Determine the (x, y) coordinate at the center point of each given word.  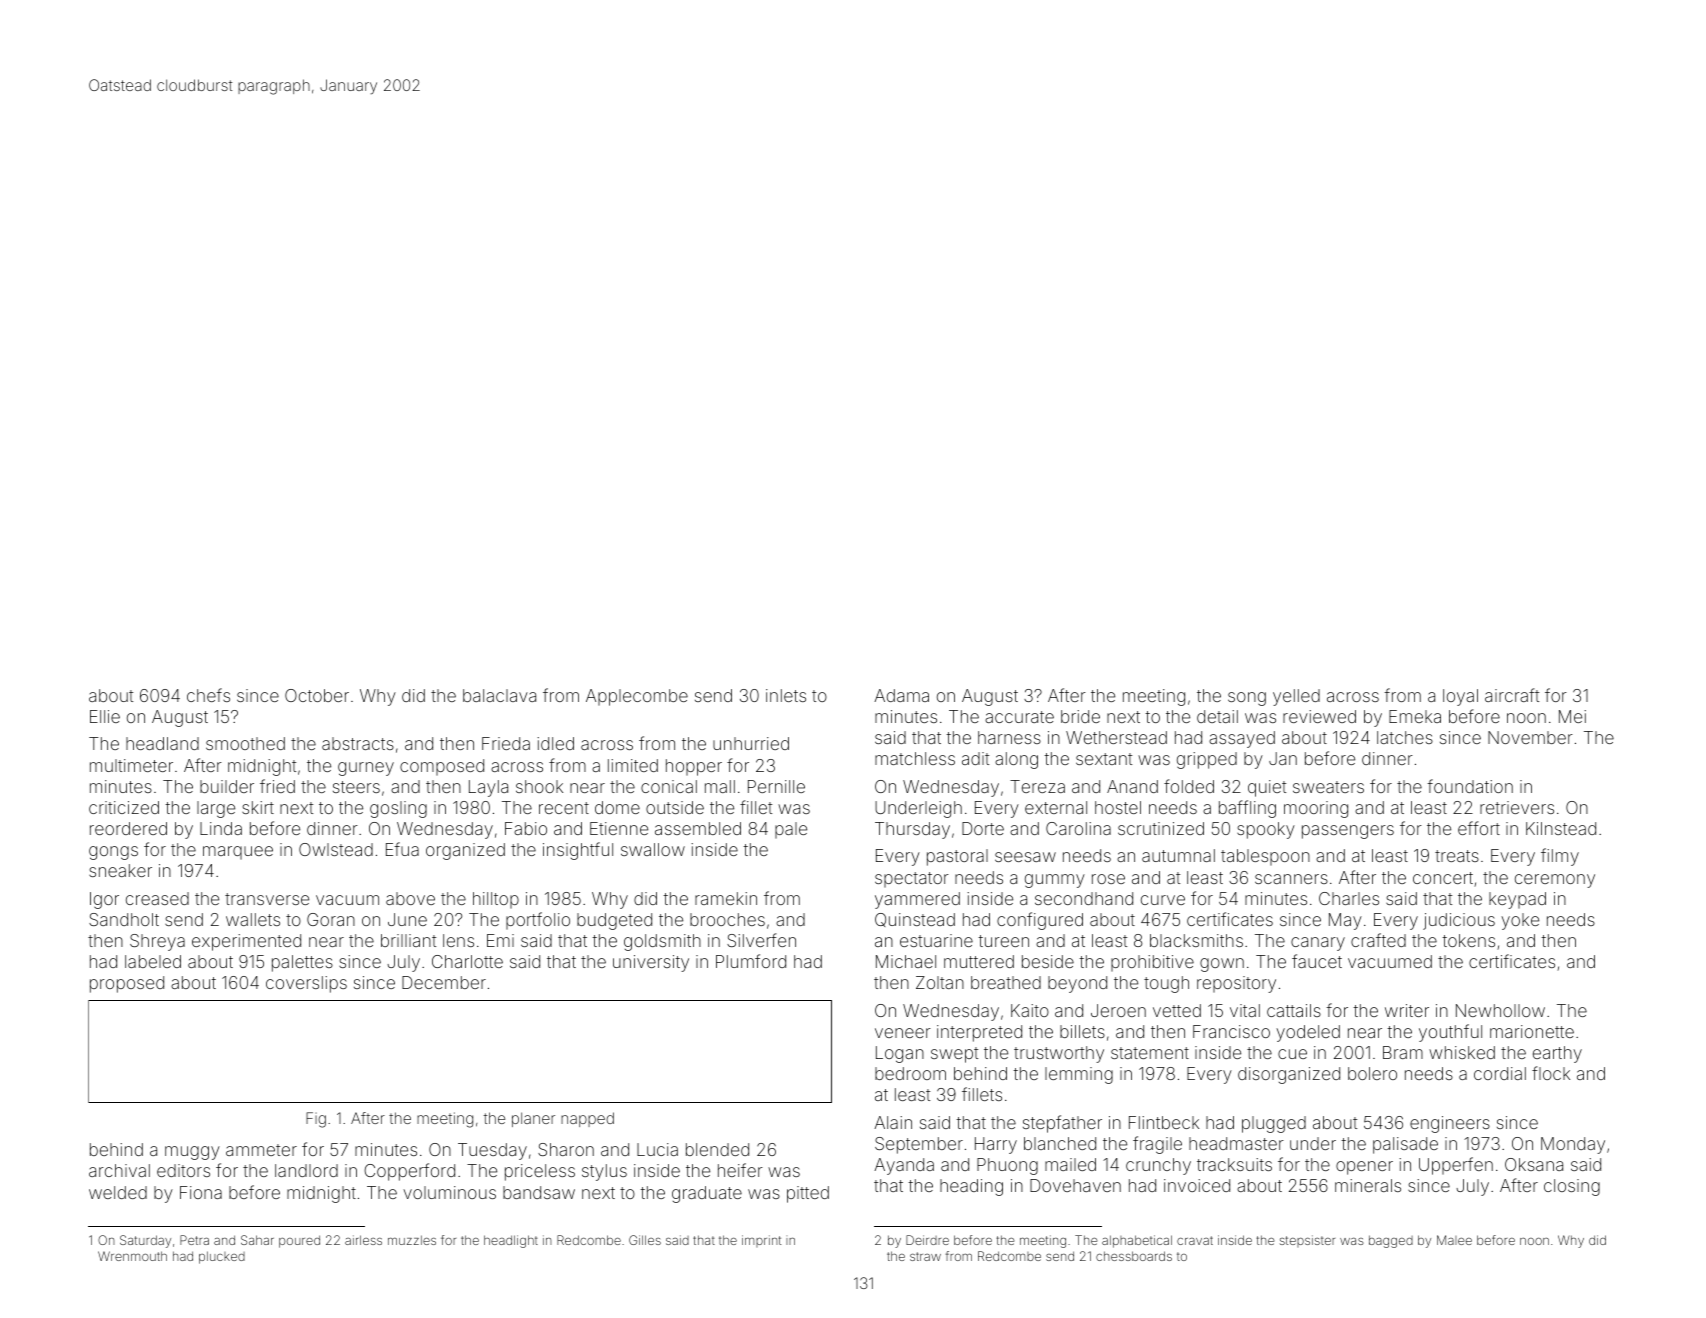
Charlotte (467, 961)
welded (118, 1192)
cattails (1294, 1010)
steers (356, 787)
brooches (727, 919)
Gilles (645, 1240)
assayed (1242, 739)
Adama (901, 695)
